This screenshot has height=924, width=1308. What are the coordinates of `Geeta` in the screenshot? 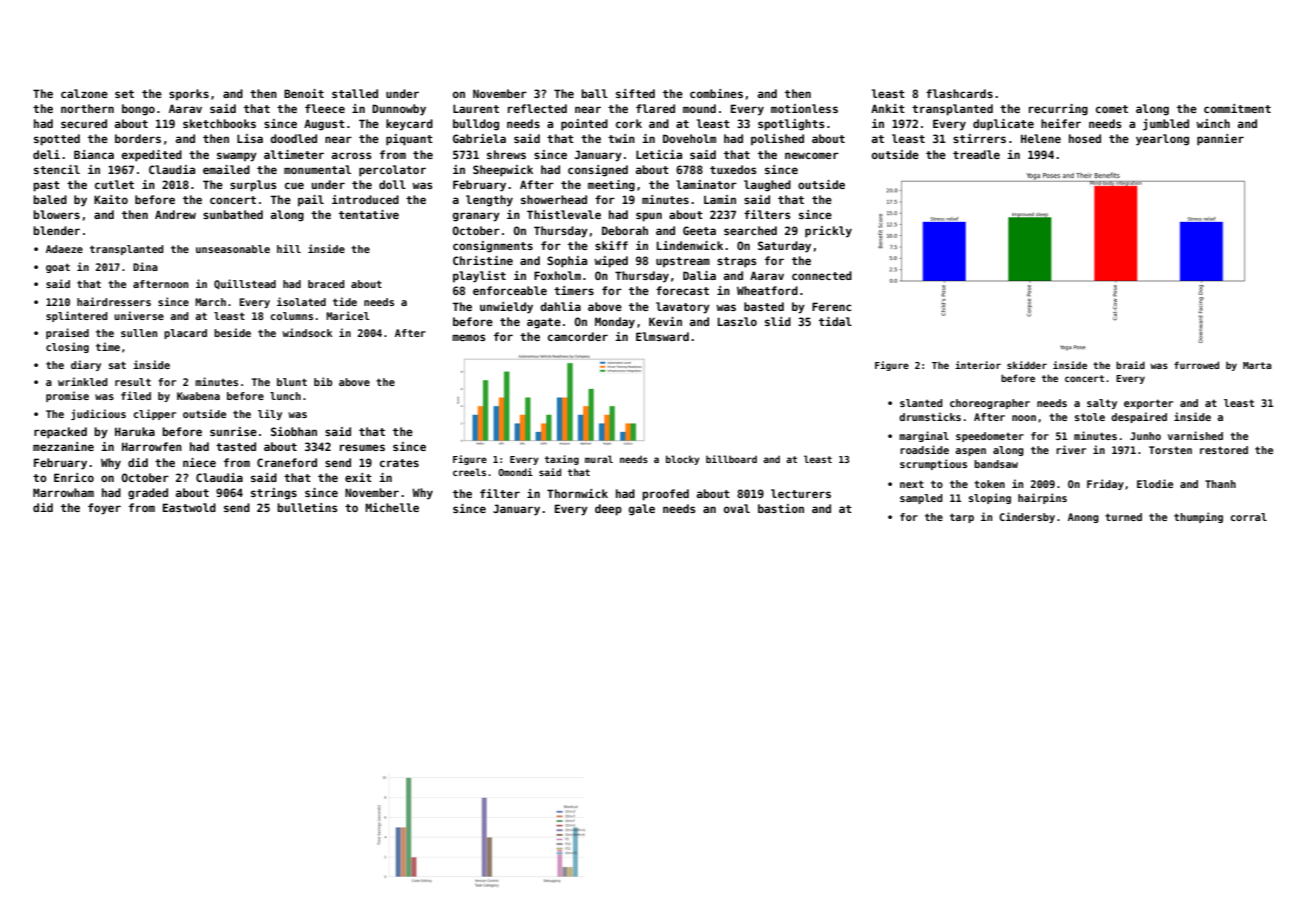 It's located at (699, 230).
